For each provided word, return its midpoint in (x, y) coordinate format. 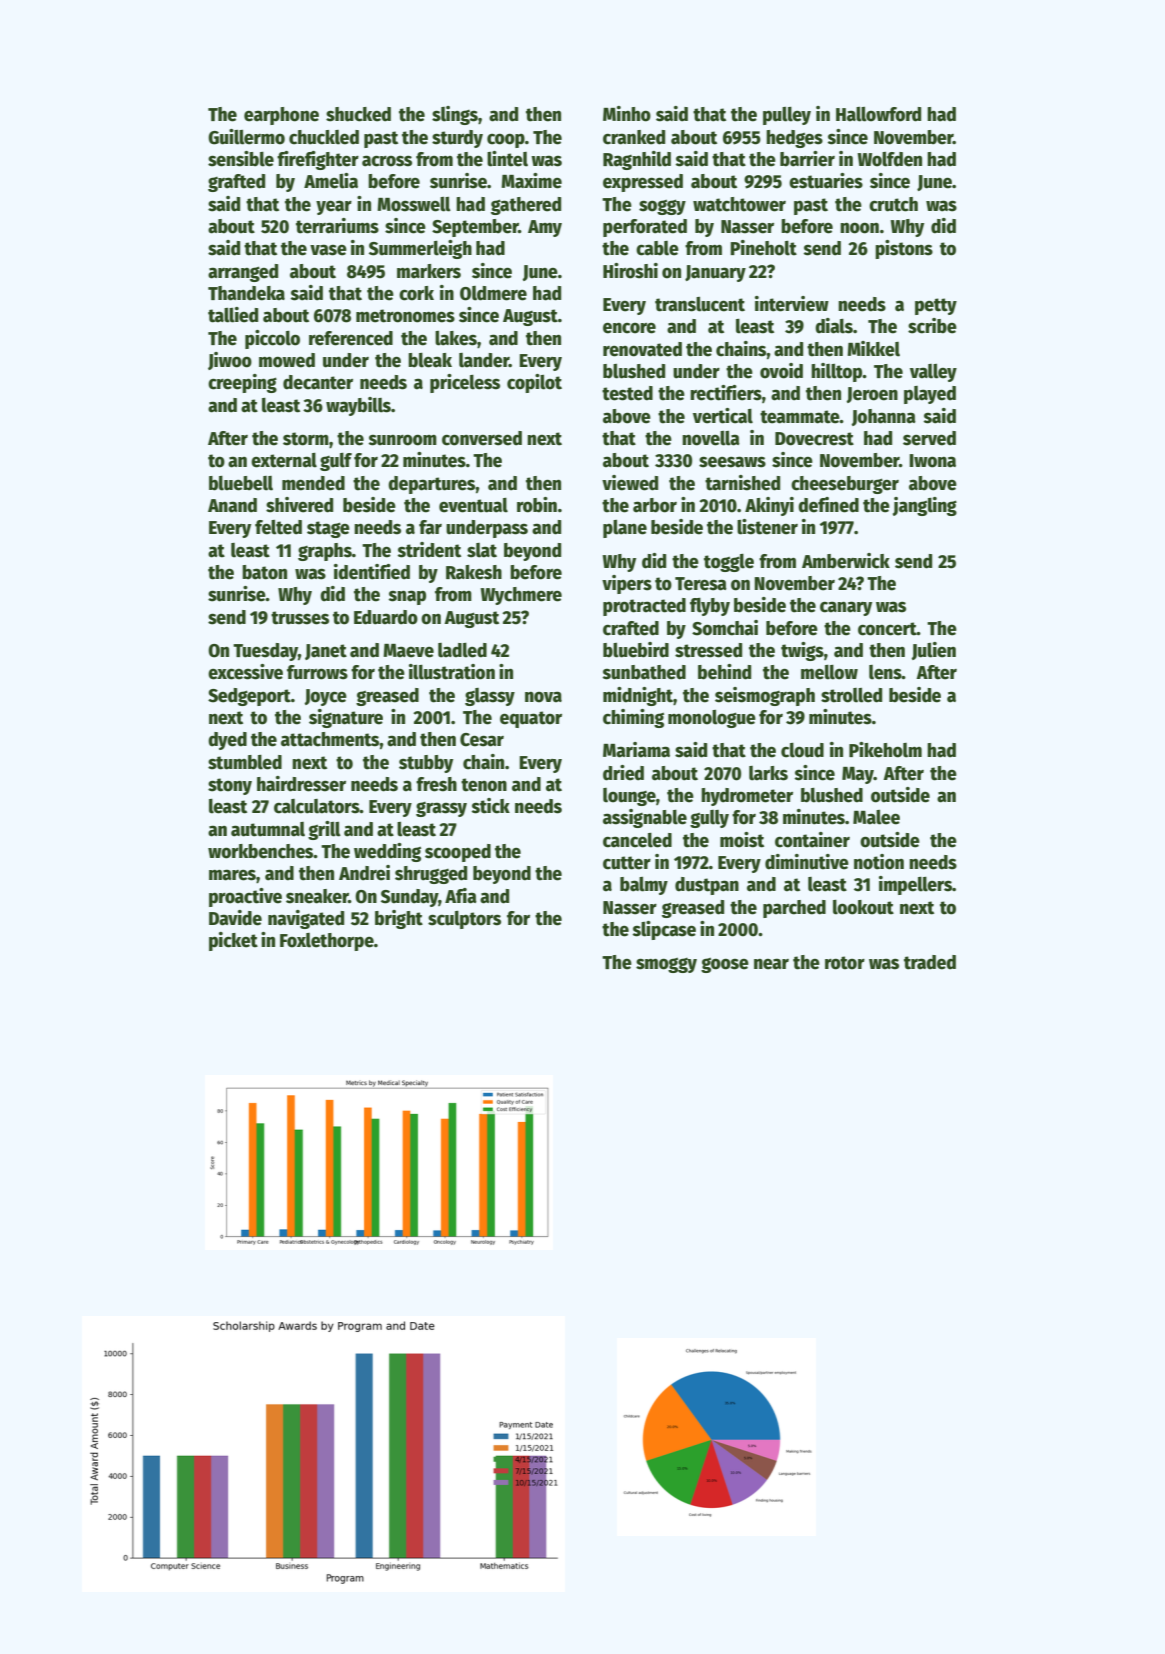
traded (930, 962)
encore (629, 328)
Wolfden (889, 159)
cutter (627, 863)
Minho (627, 114)
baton (264, 572)
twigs (802, 651)
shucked (358, 114)
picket (233, 941)
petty (936, 306)
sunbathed (644, 672)
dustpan (707, 886)
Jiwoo (230, 361)
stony (230, 786)
